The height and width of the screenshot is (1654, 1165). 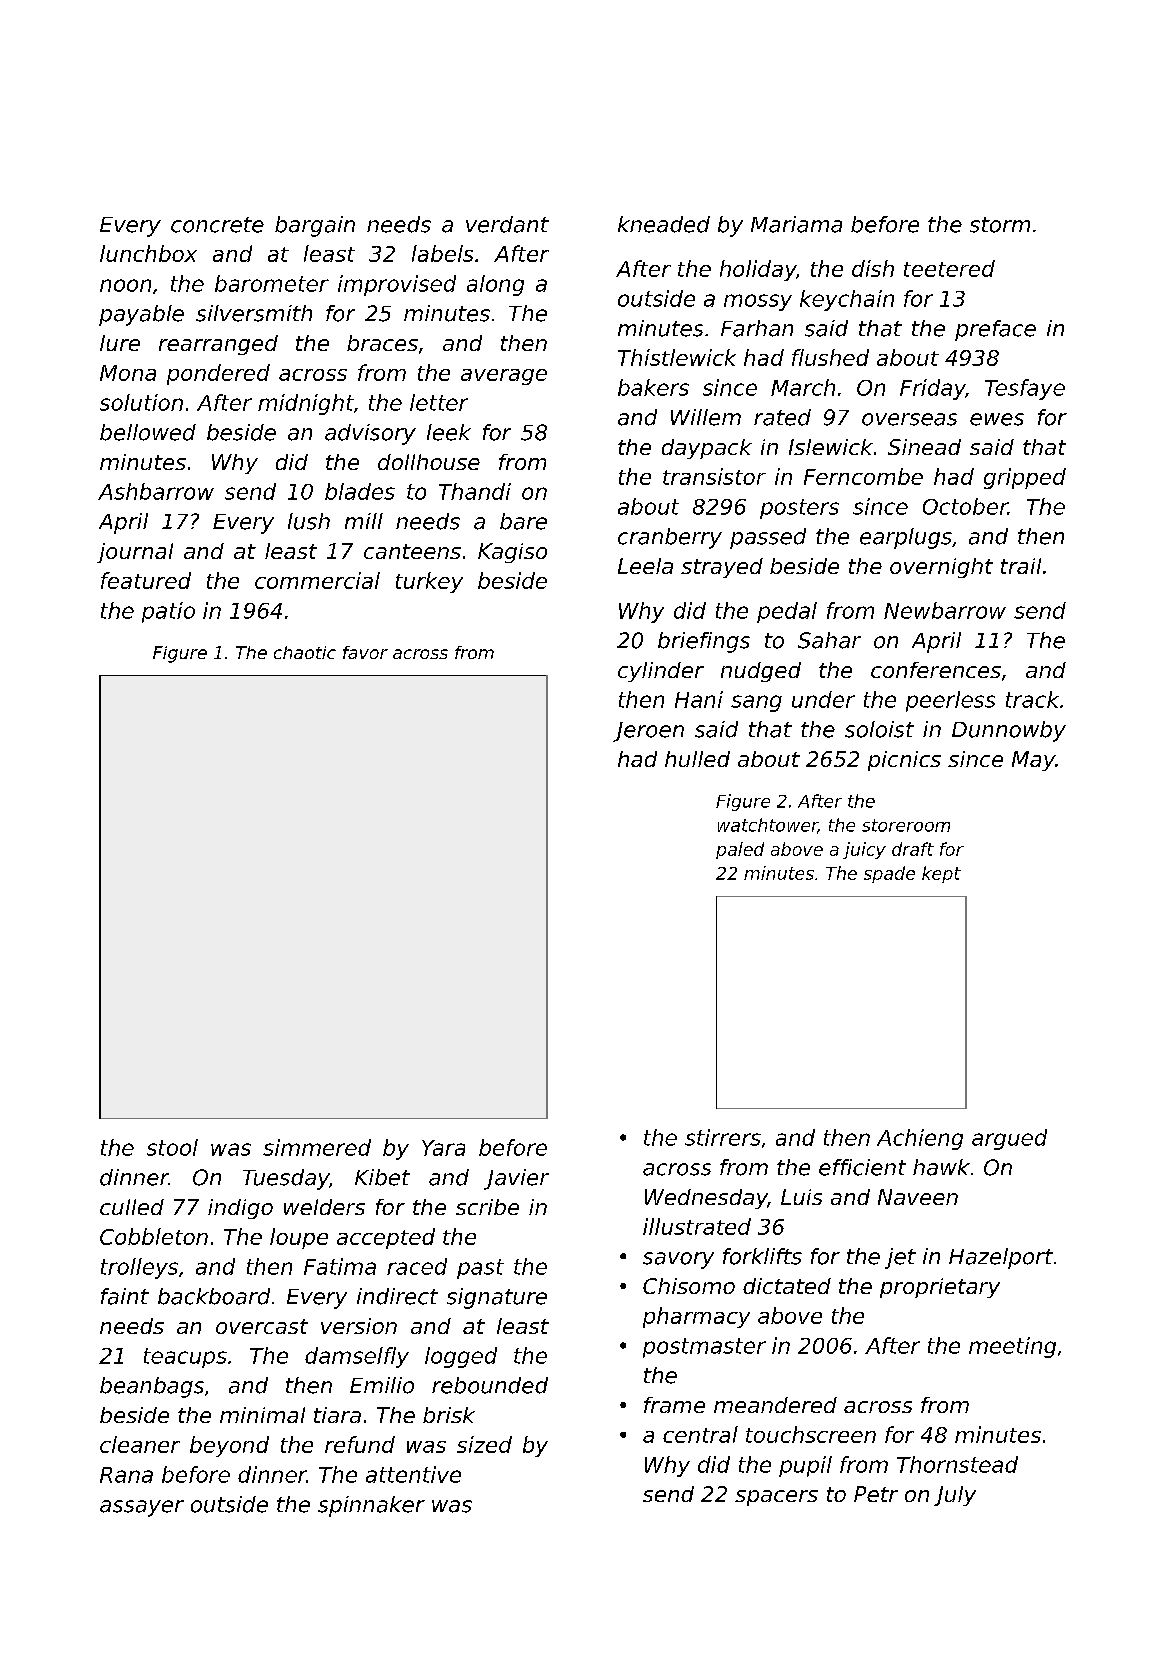 I want to click on Mariama, so click(x=796, y=224).
